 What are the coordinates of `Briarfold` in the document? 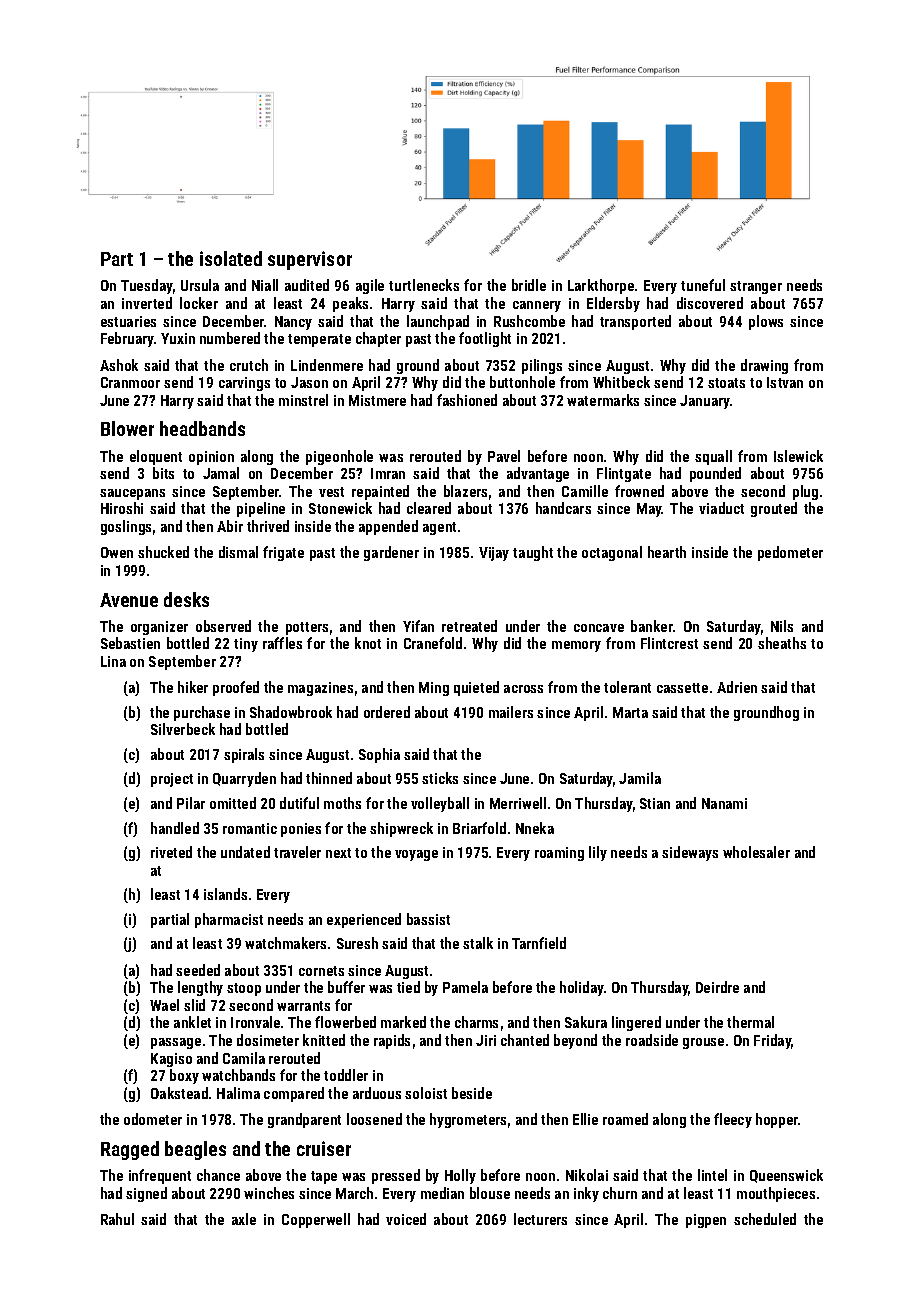 It's located at (479, 828).
